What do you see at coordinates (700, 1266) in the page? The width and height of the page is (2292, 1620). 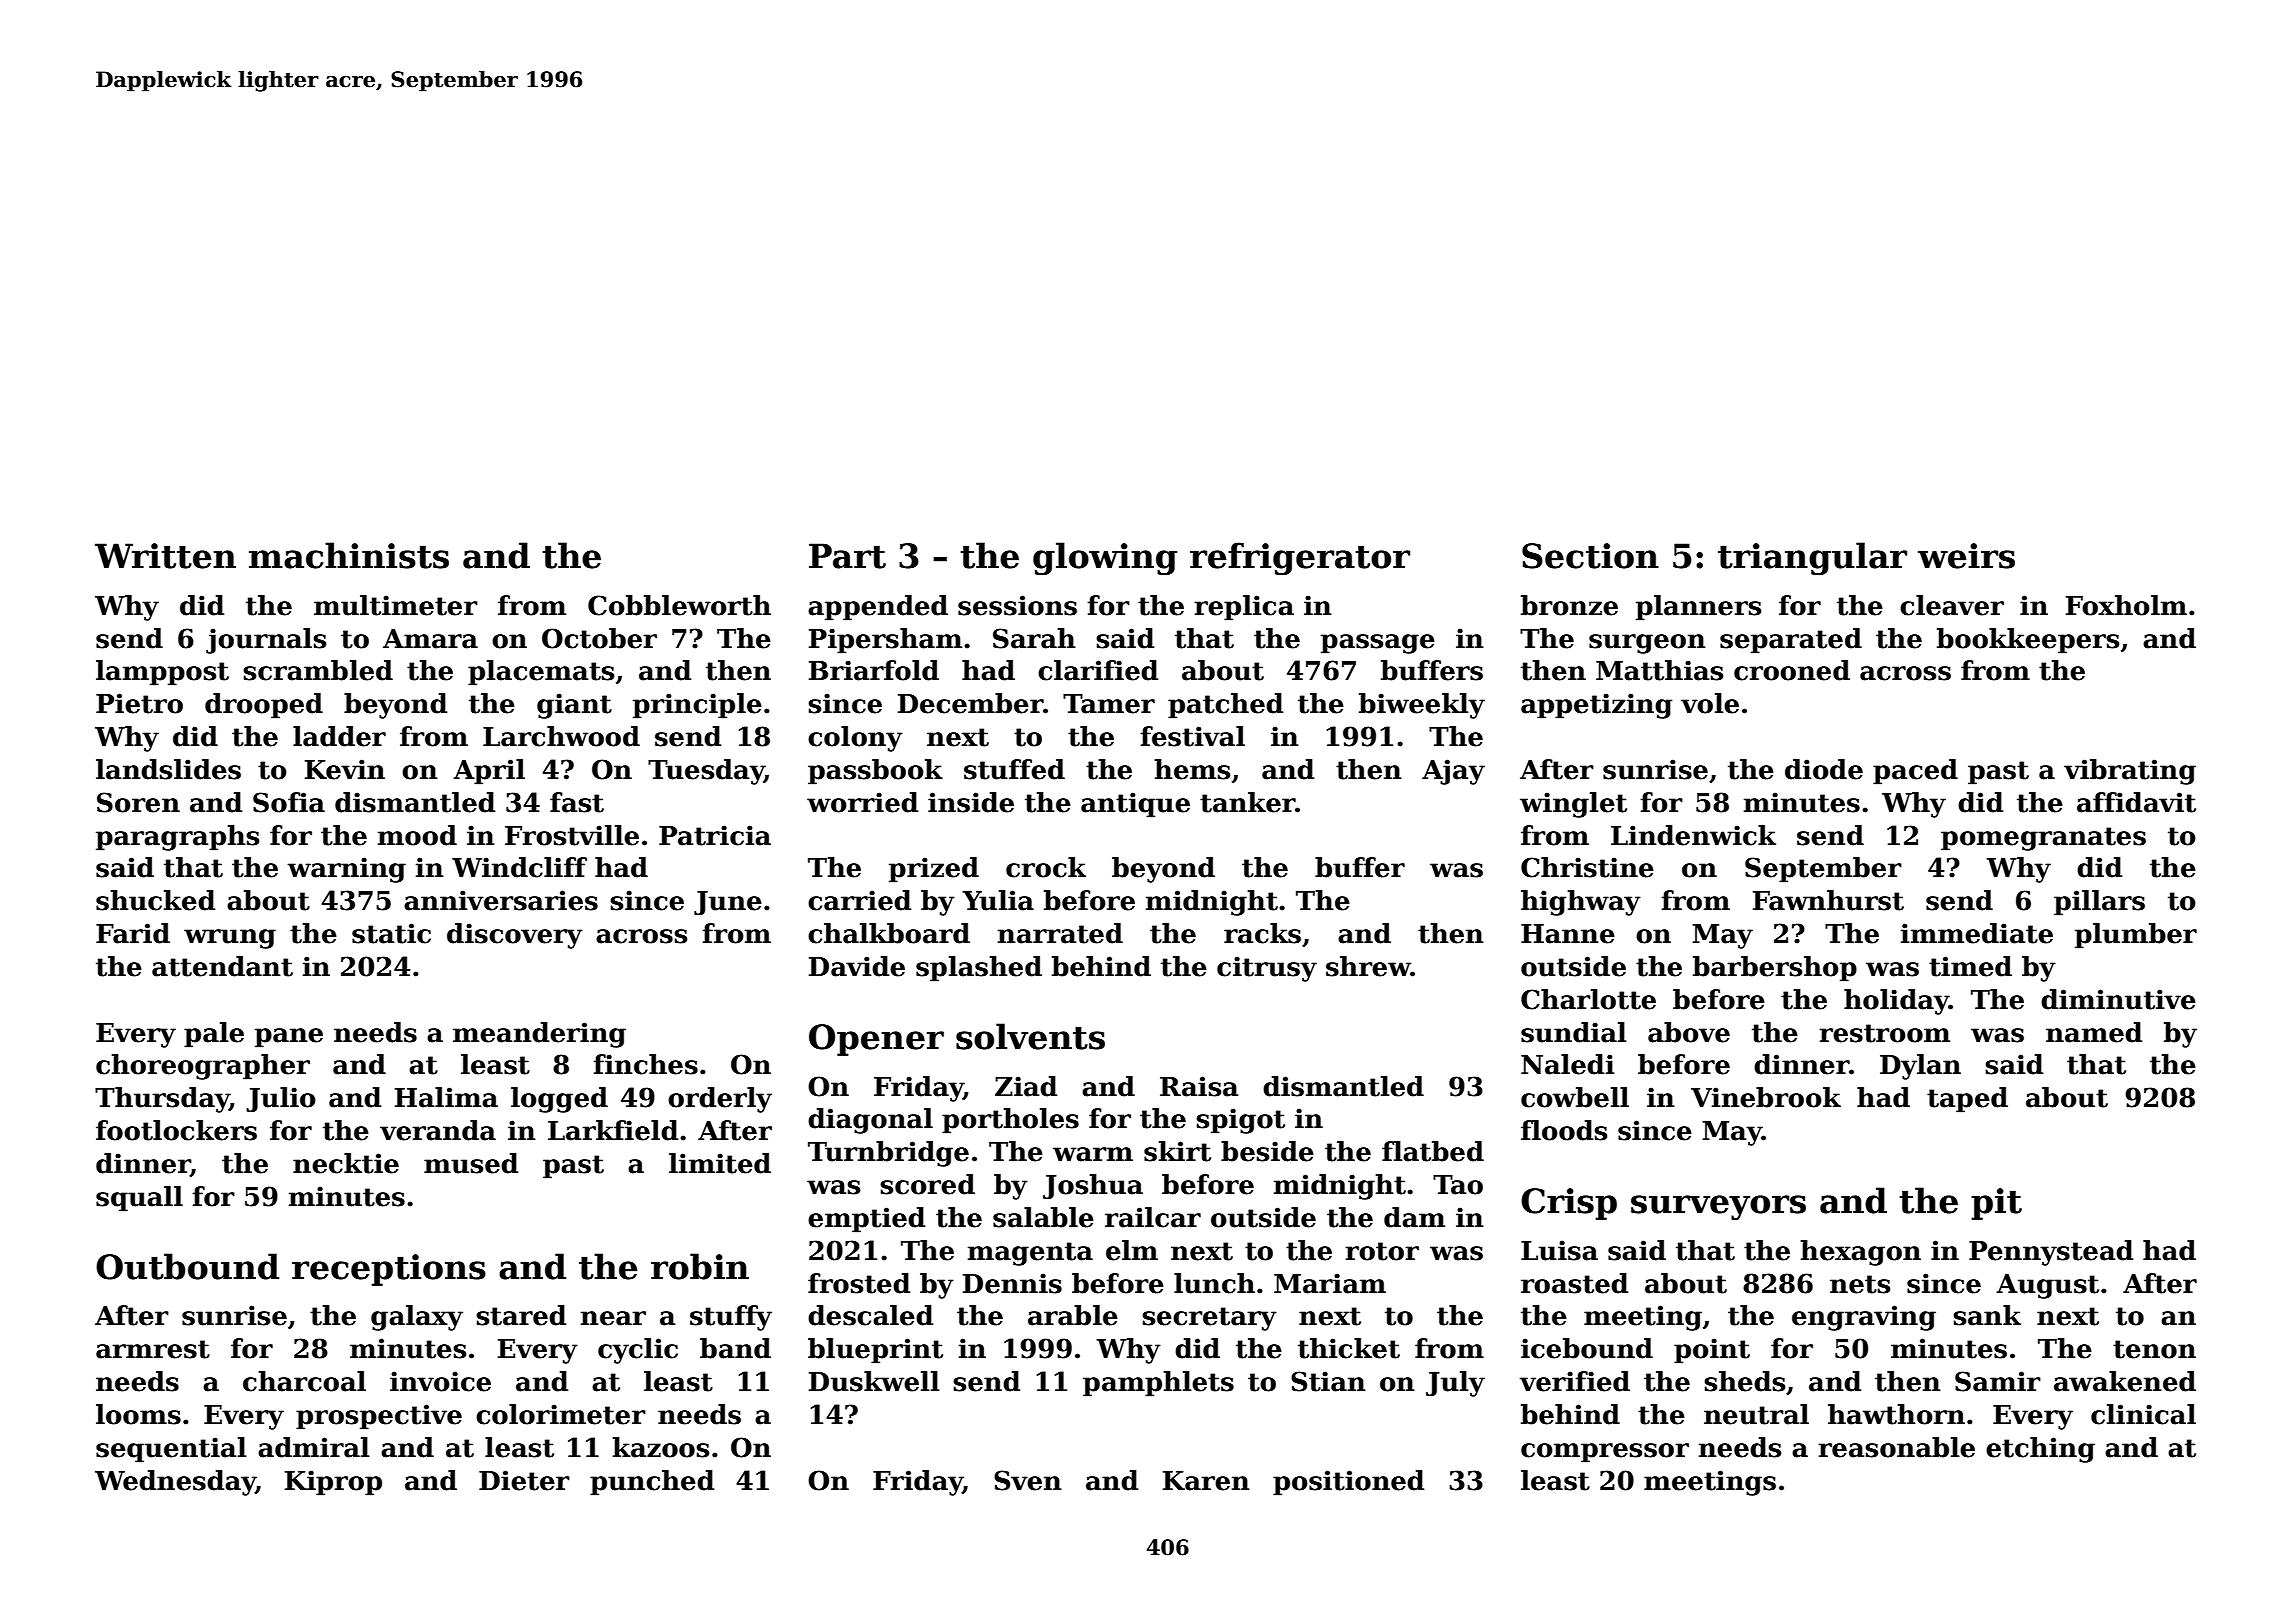 I see `robin` at bounding box center [700, 1266].
